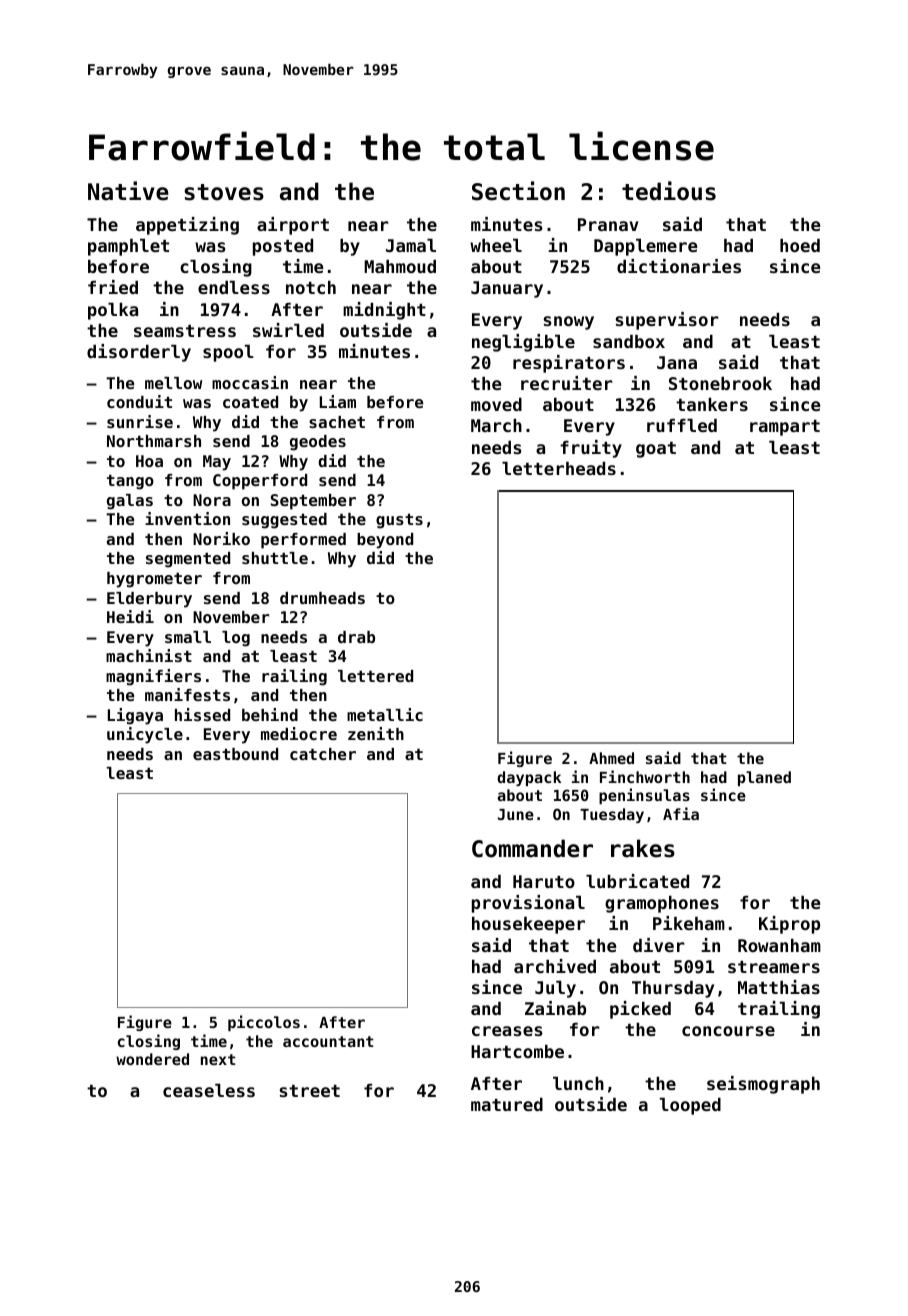  Describe the element at coordinates (728, 1031) in the image. I see `concourse` at that location.
